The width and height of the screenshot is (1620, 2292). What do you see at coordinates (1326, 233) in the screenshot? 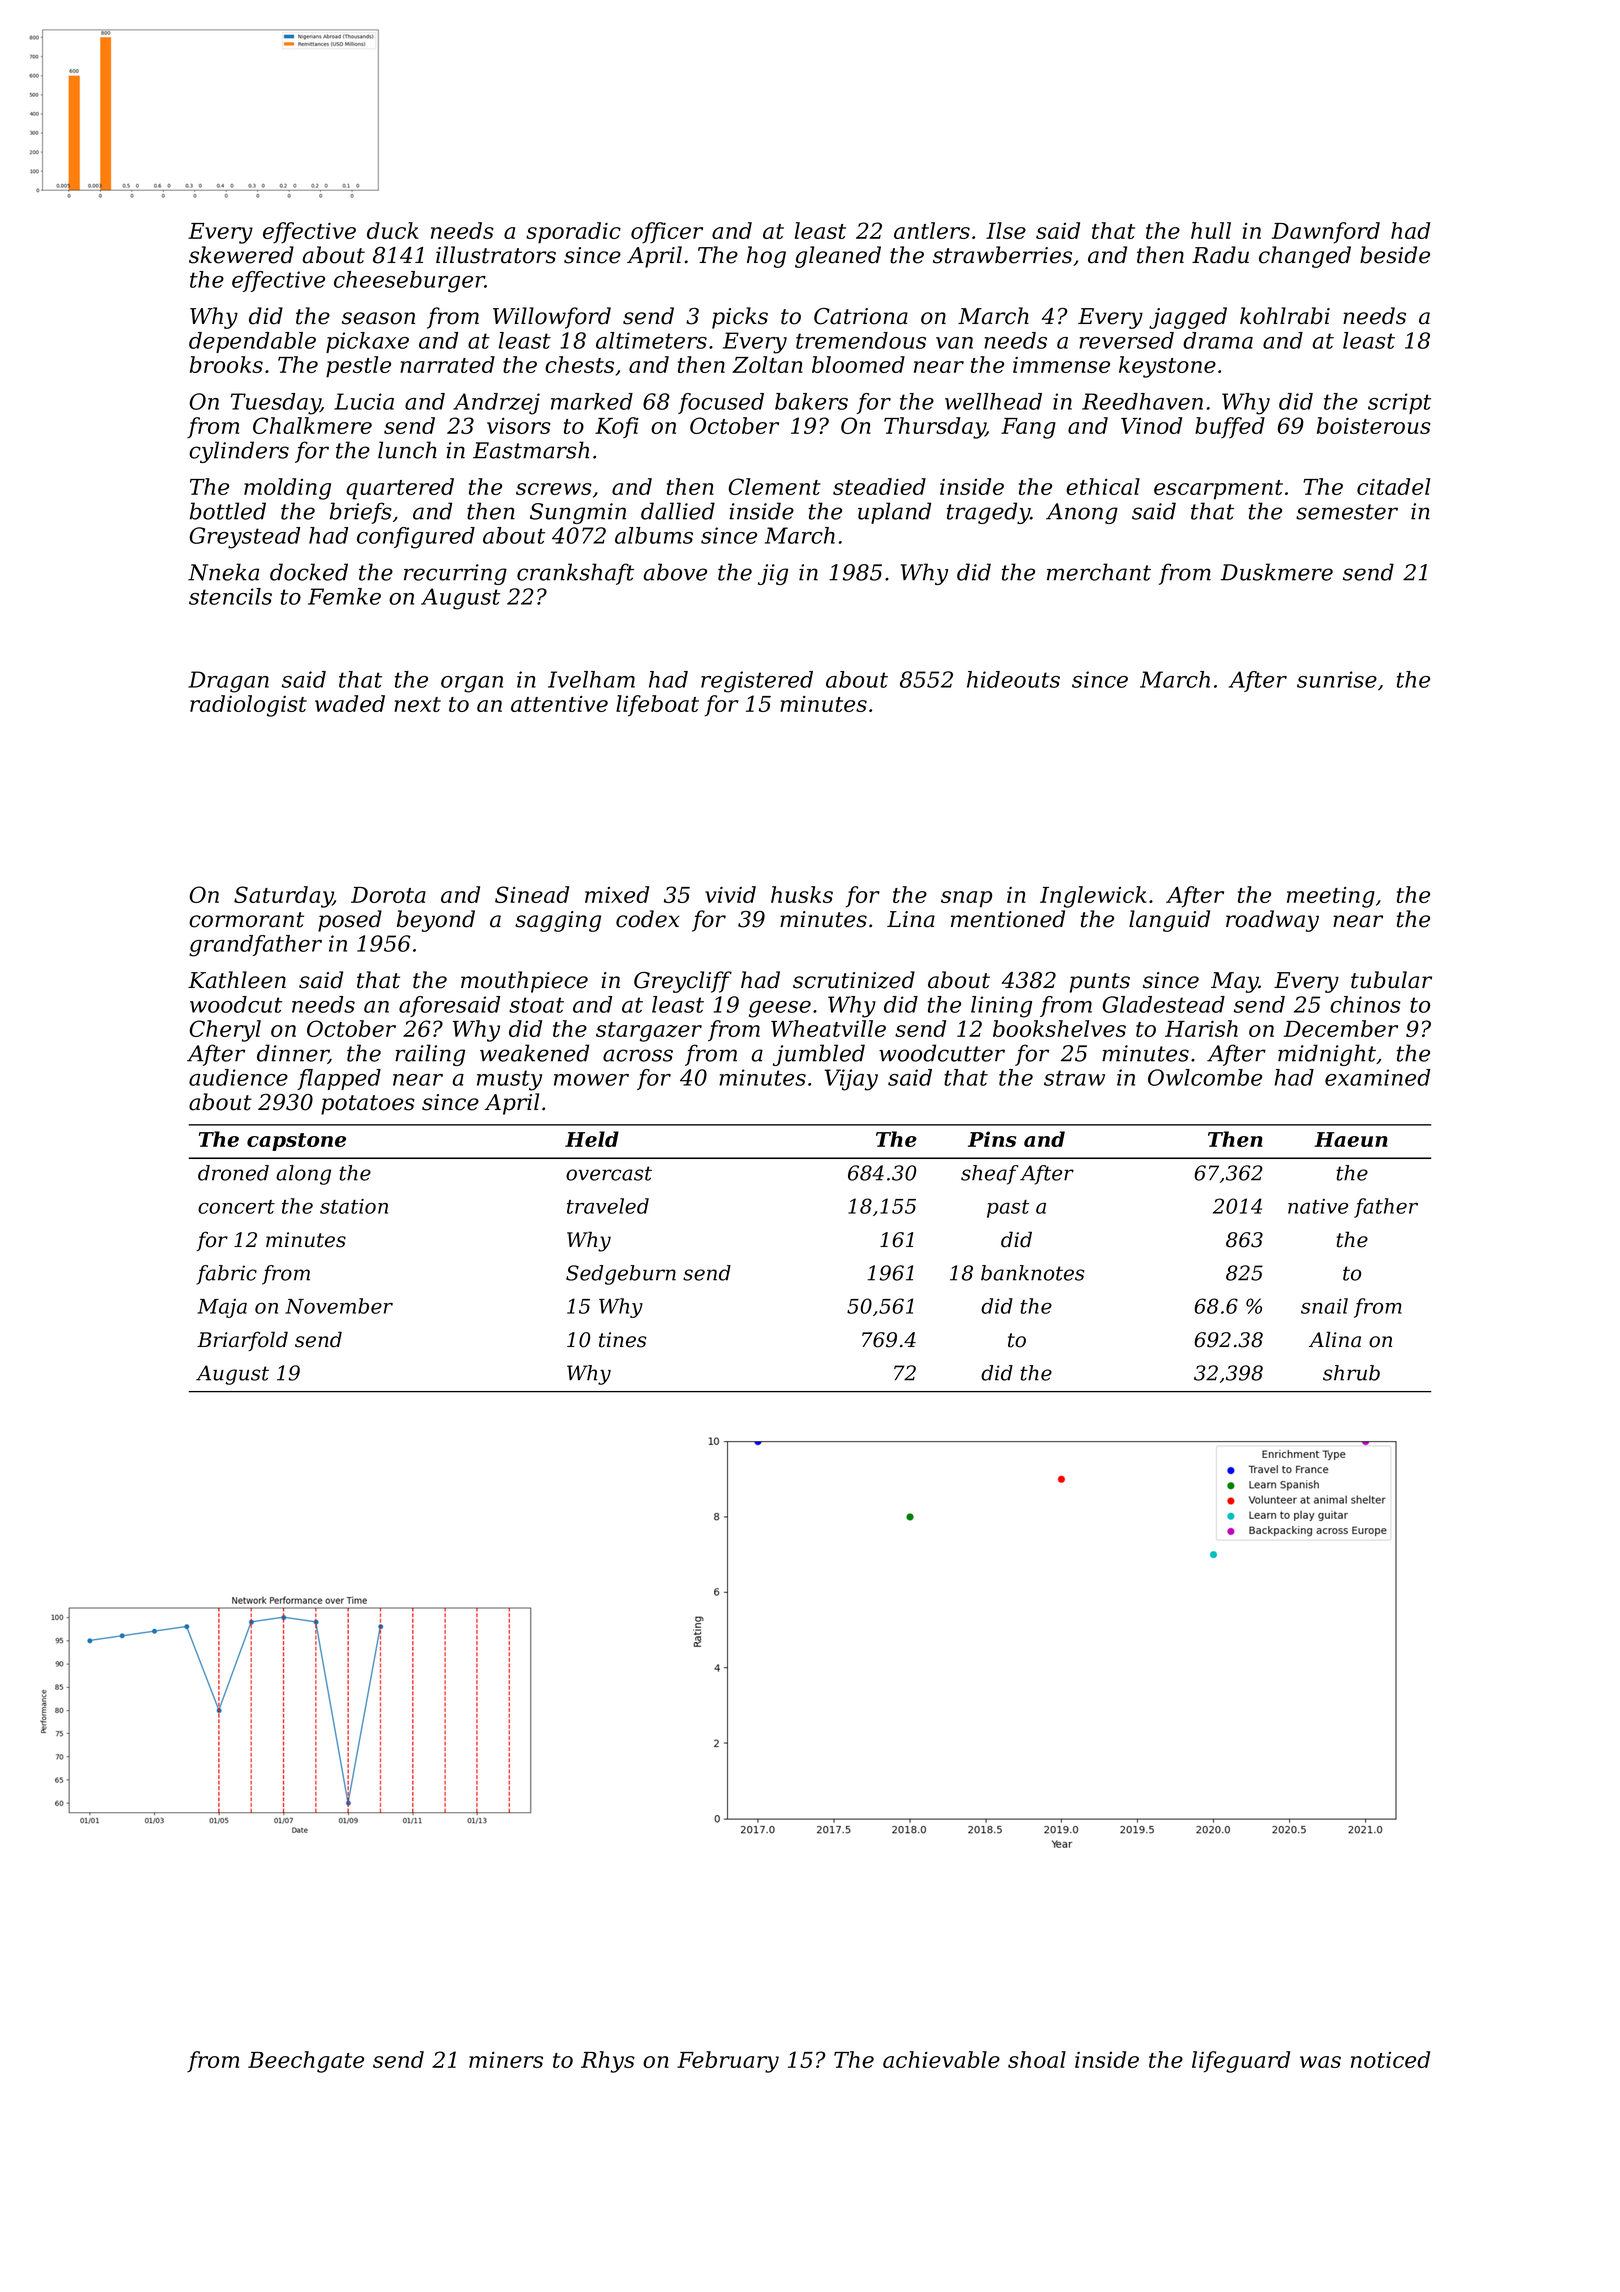
I see `Dawnford` at bounding box center [1326, 233].
